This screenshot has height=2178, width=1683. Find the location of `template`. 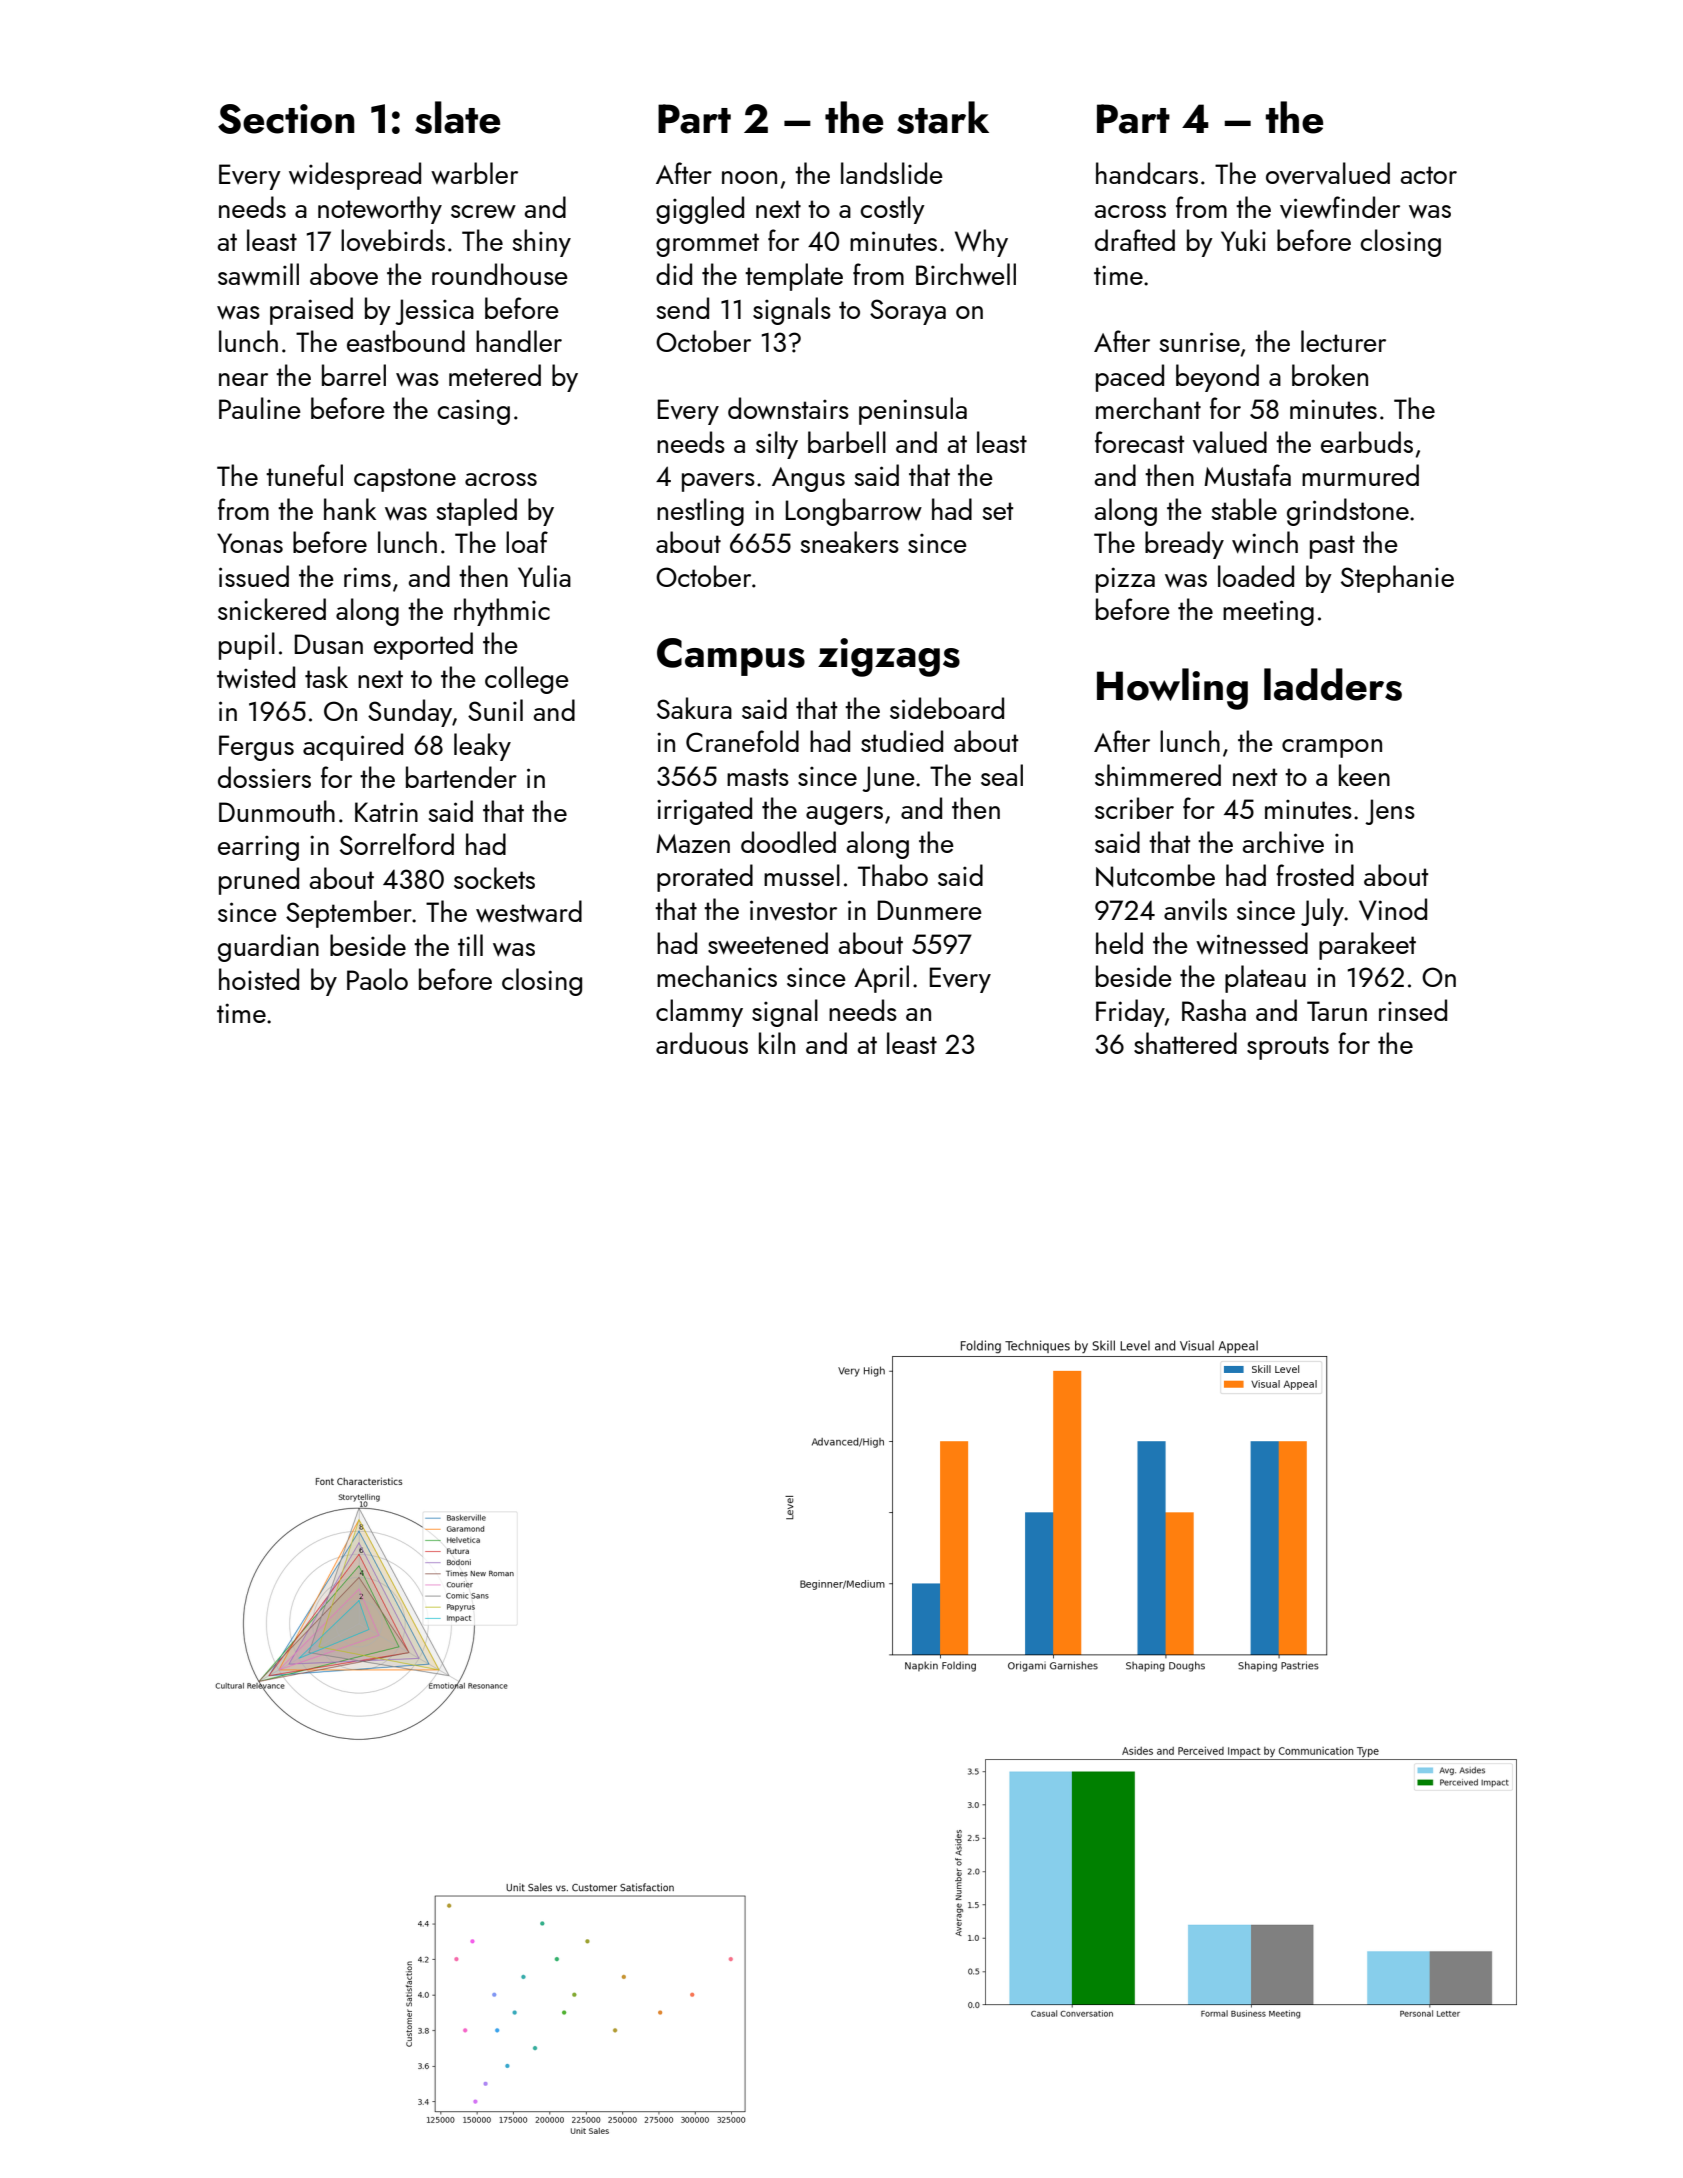

template is located at coordinates (794, 277).
